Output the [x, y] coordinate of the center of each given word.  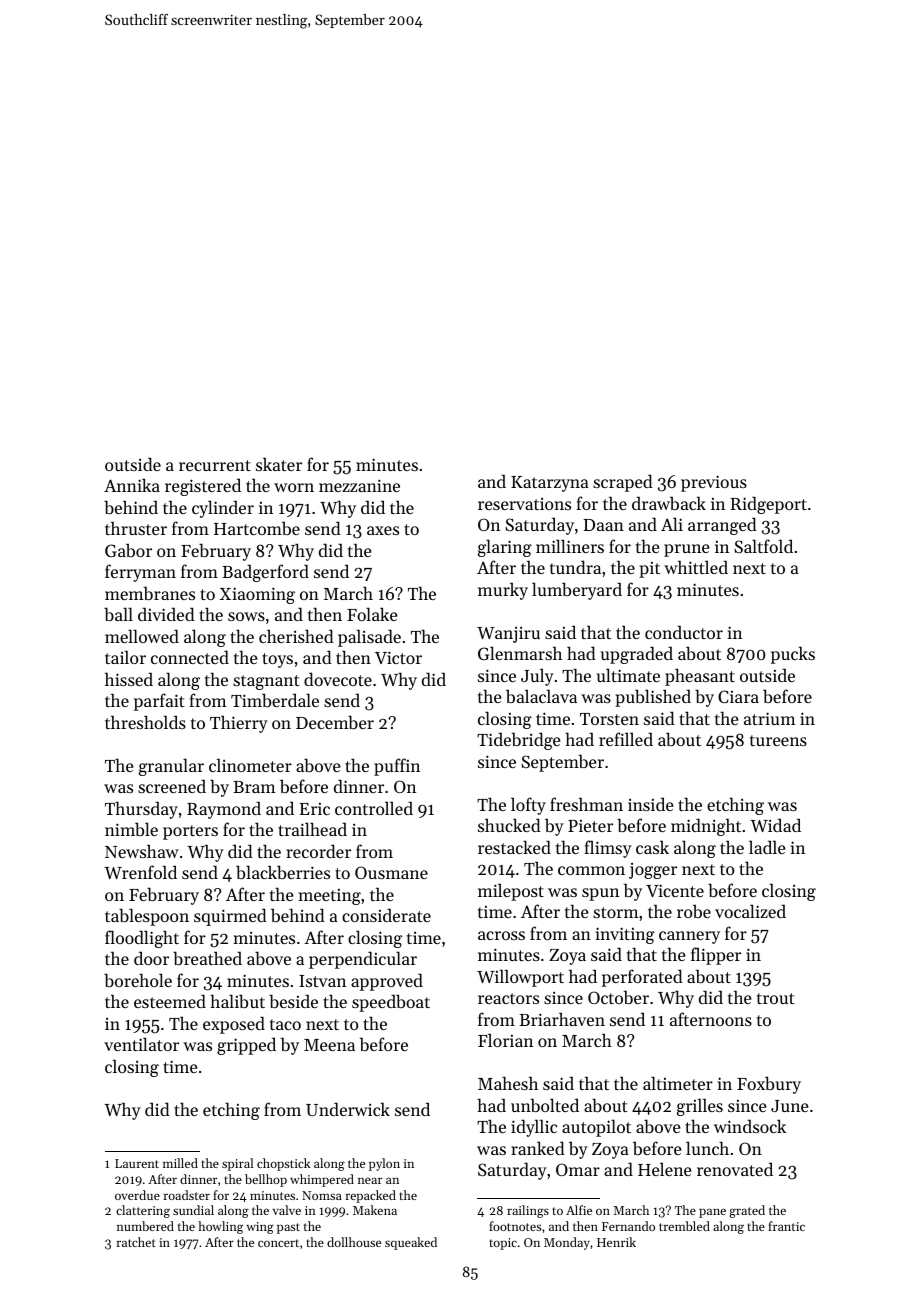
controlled [374, 808]
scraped [623, 483]
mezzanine [359, 485]
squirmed [230, 917]
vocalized [750, 911]
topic [503, 1244]
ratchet [136, 1242]
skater [279, 464]
